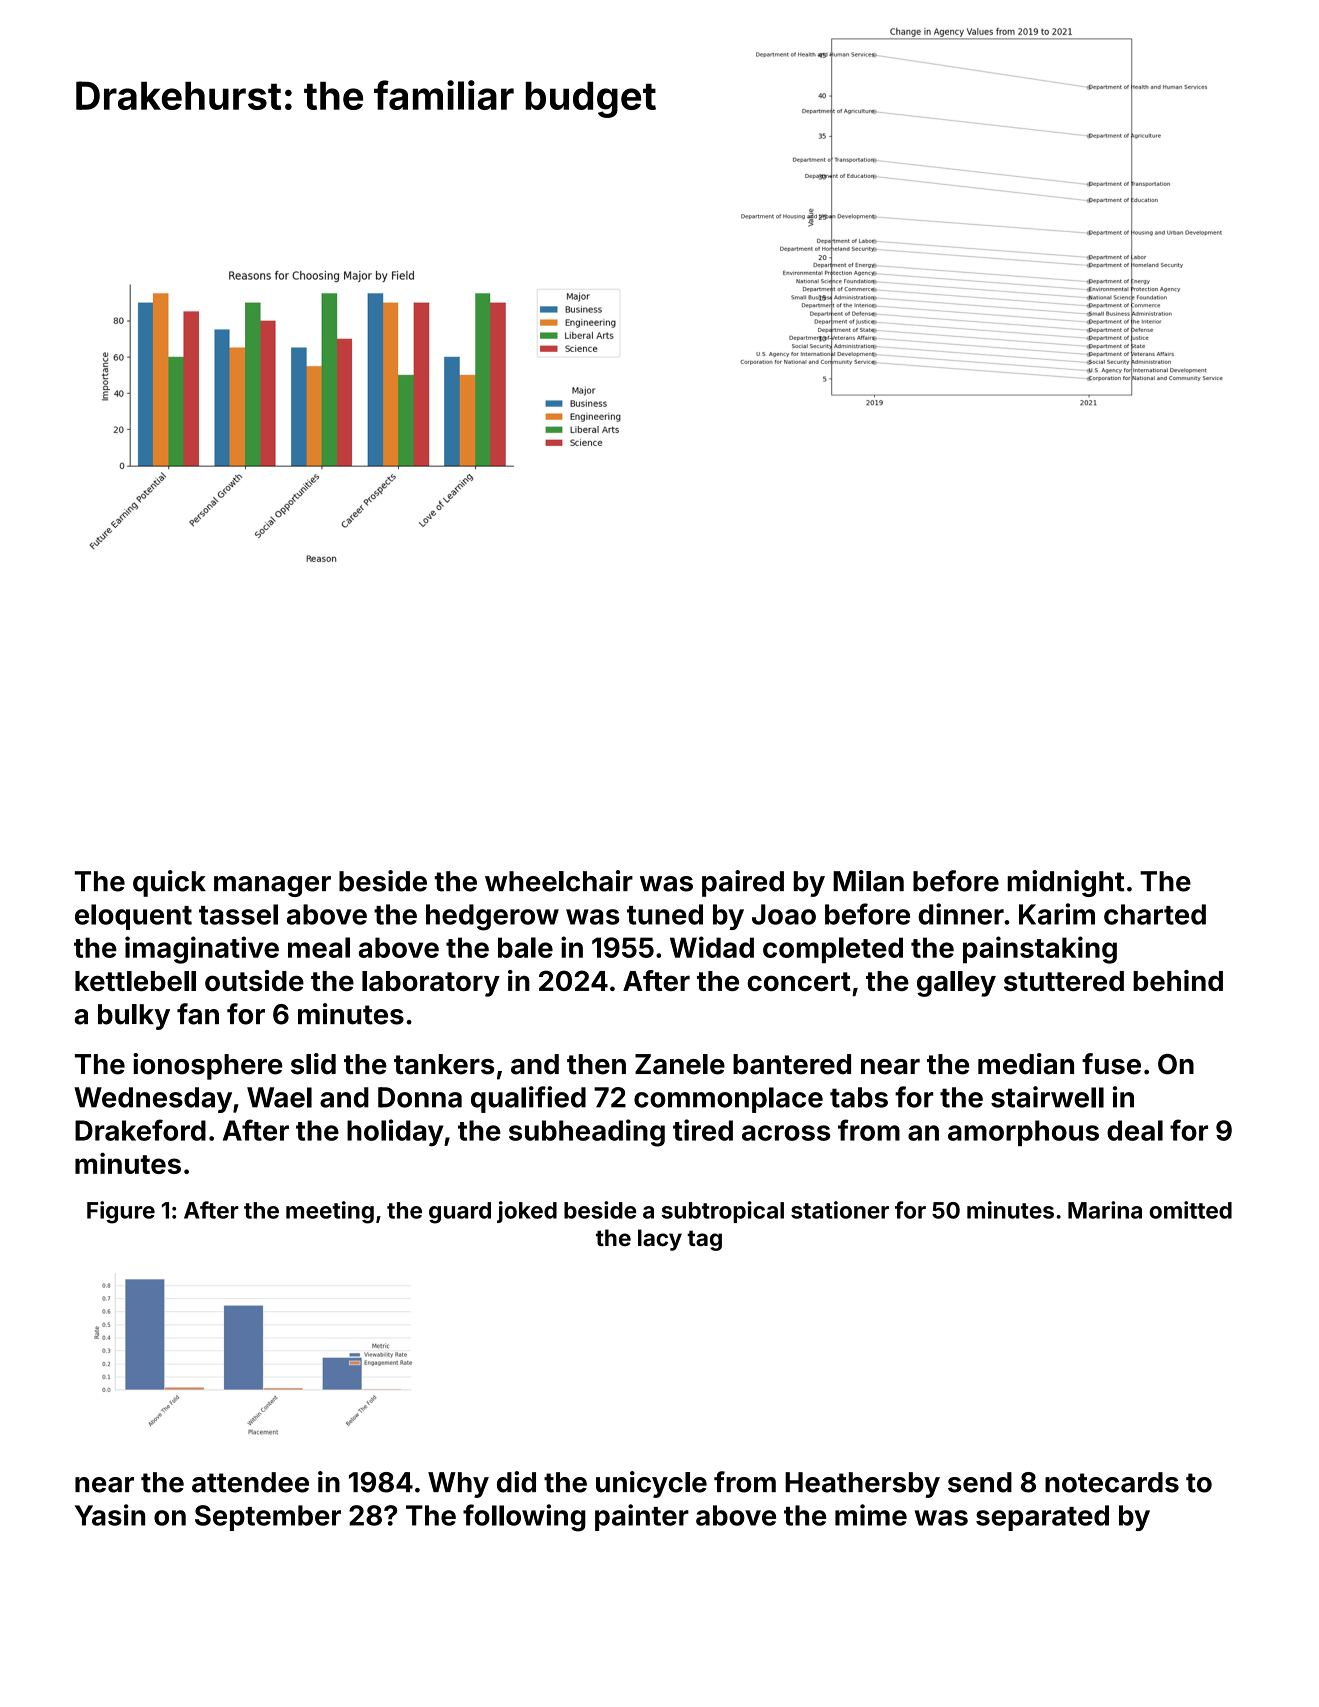  Describe the element at coordinates (1057, 914) in the document. I see `Karim` at that location.
